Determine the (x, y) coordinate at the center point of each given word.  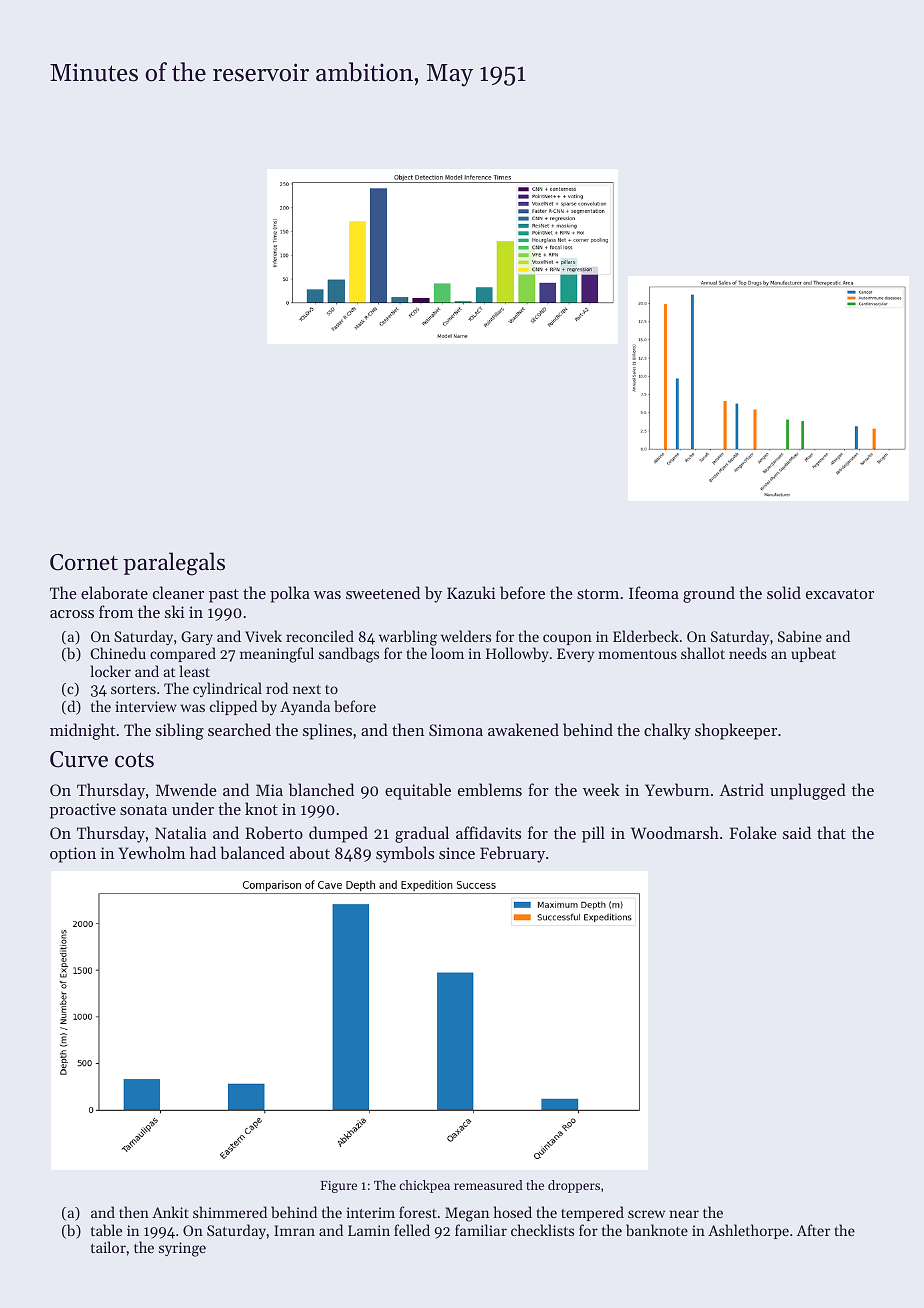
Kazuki (471, 592)
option (73, 855)
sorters (133, 689)
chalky (667, 731)
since (457, 853)
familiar (481, 1230)
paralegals (174, 564)
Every (575, 655)
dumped (338, 834)
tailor (108, 1247)
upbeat (813, 654)
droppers (574, 1186)
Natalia (180, 832)
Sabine (800, 636)
